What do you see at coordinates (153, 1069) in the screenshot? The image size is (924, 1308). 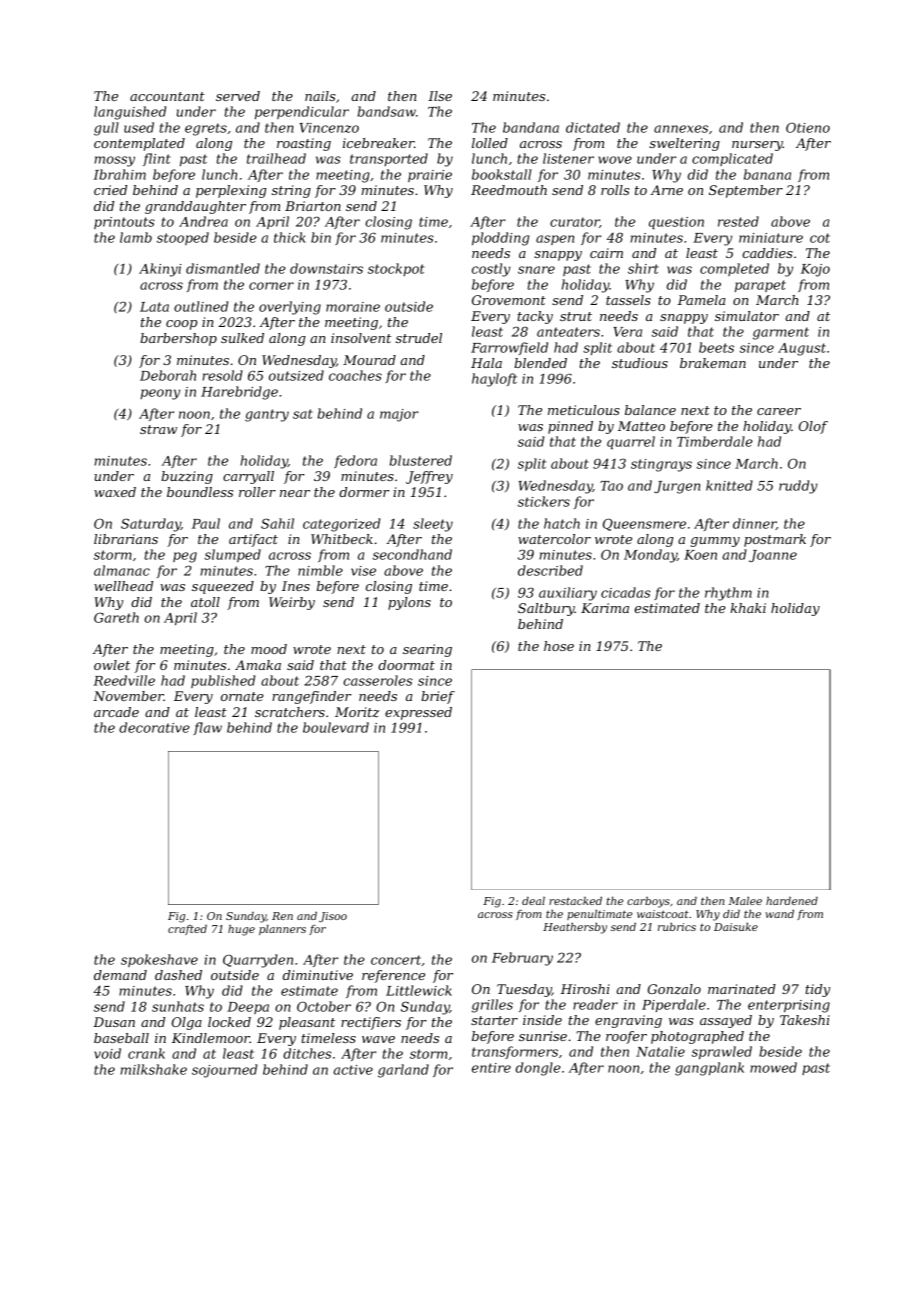 I see `milkshake` at bounding box center [153, 1069].
